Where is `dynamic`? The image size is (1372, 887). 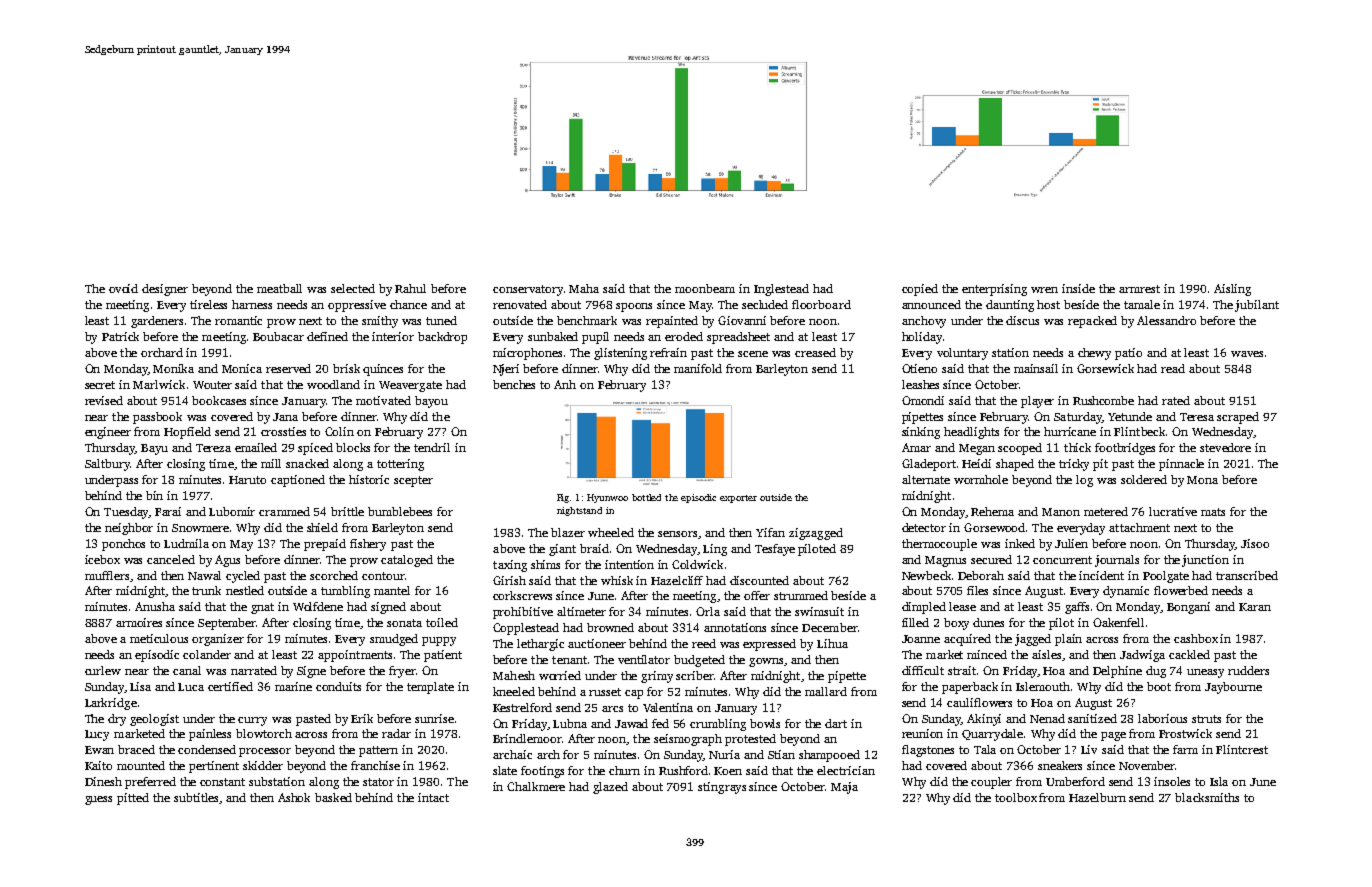
dynamic is located at coordinates (1126, 592).
